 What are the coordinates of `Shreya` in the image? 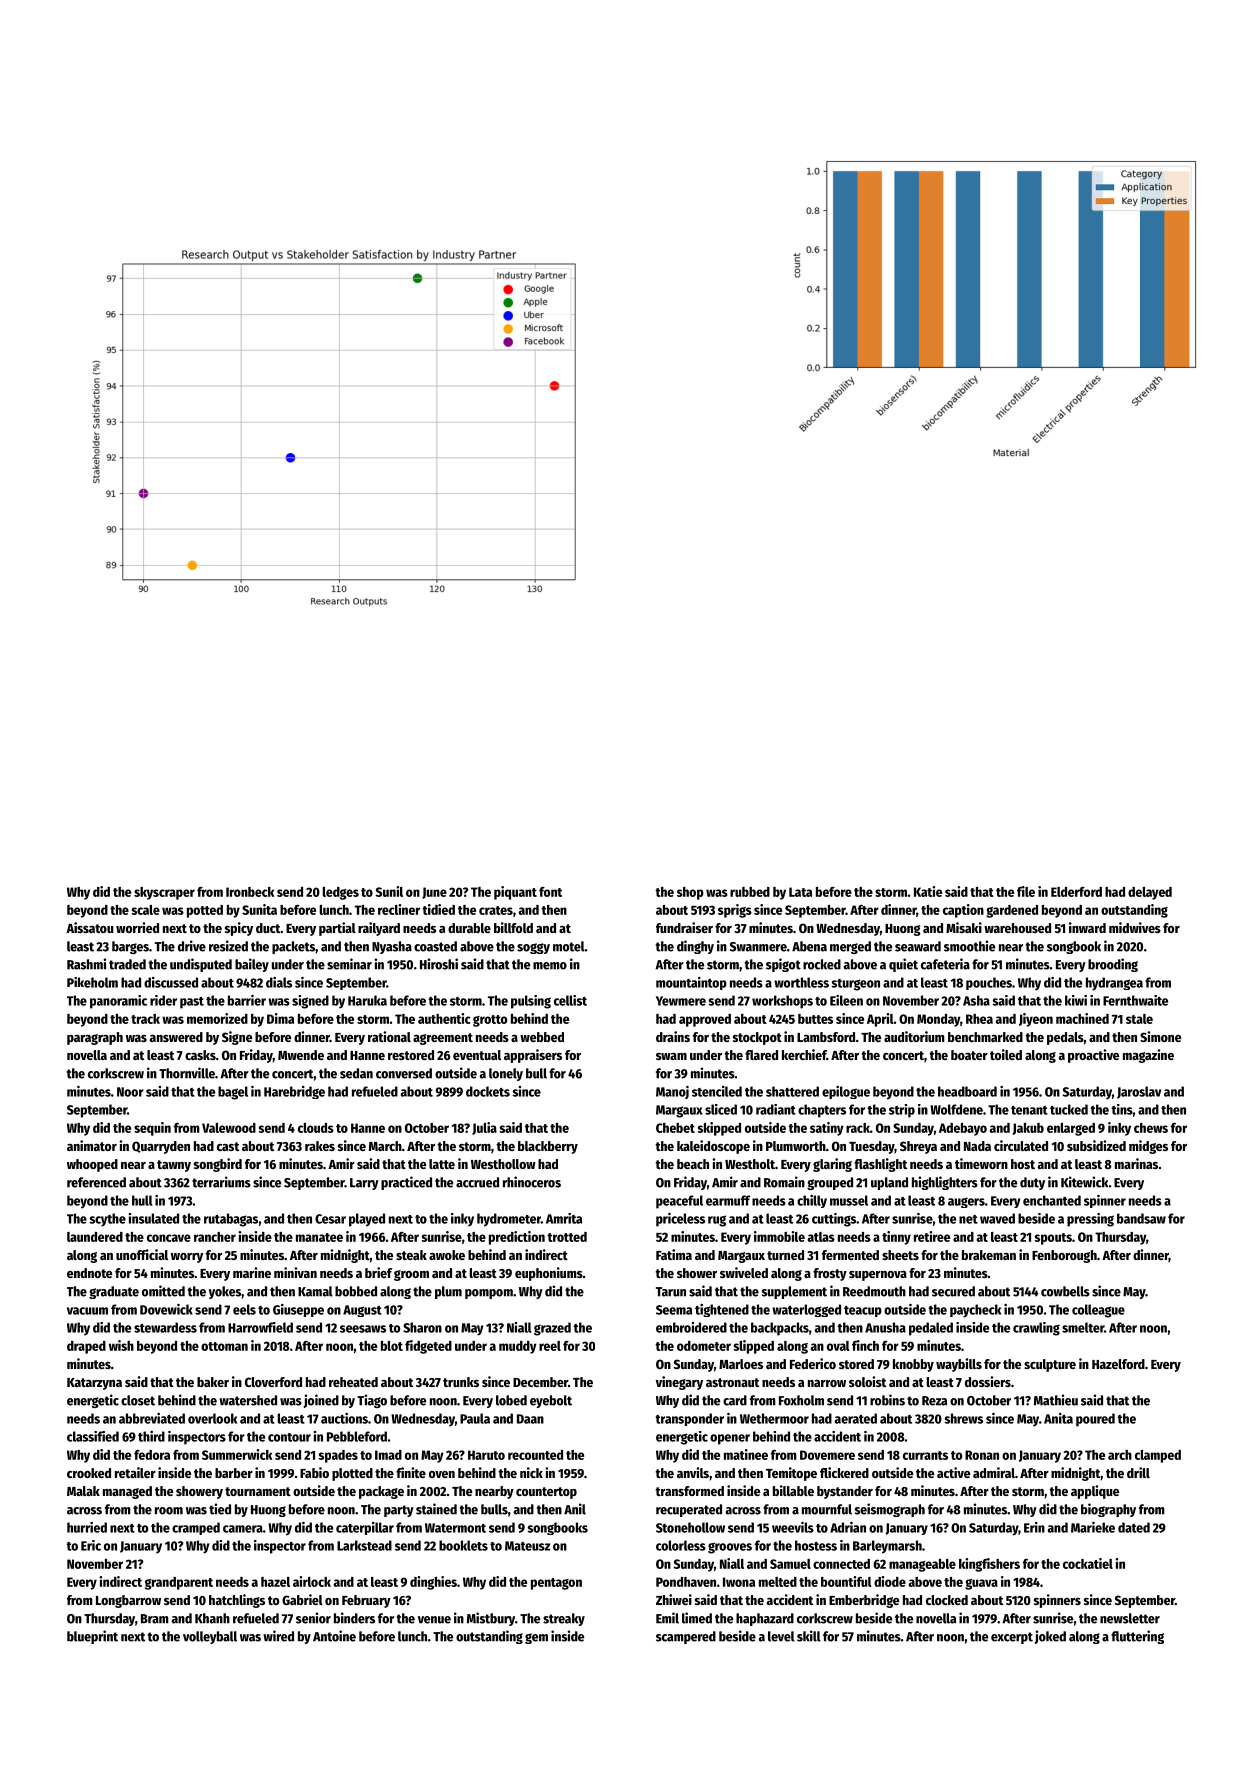 It's located at (918, 1147).
